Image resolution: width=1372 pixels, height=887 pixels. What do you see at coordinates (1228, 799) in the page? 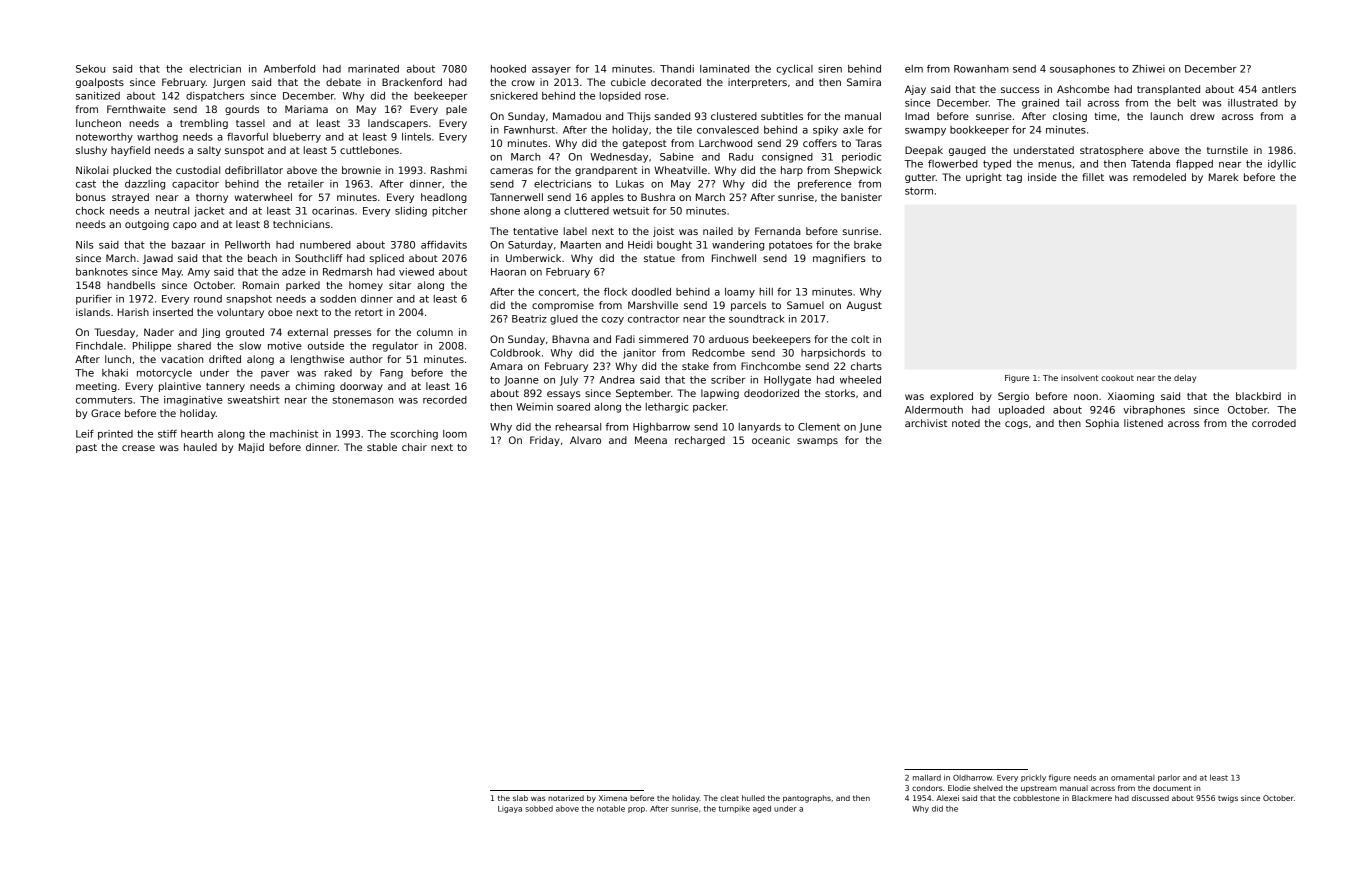
I see `twigs` at bounding box center [1228, 799].
